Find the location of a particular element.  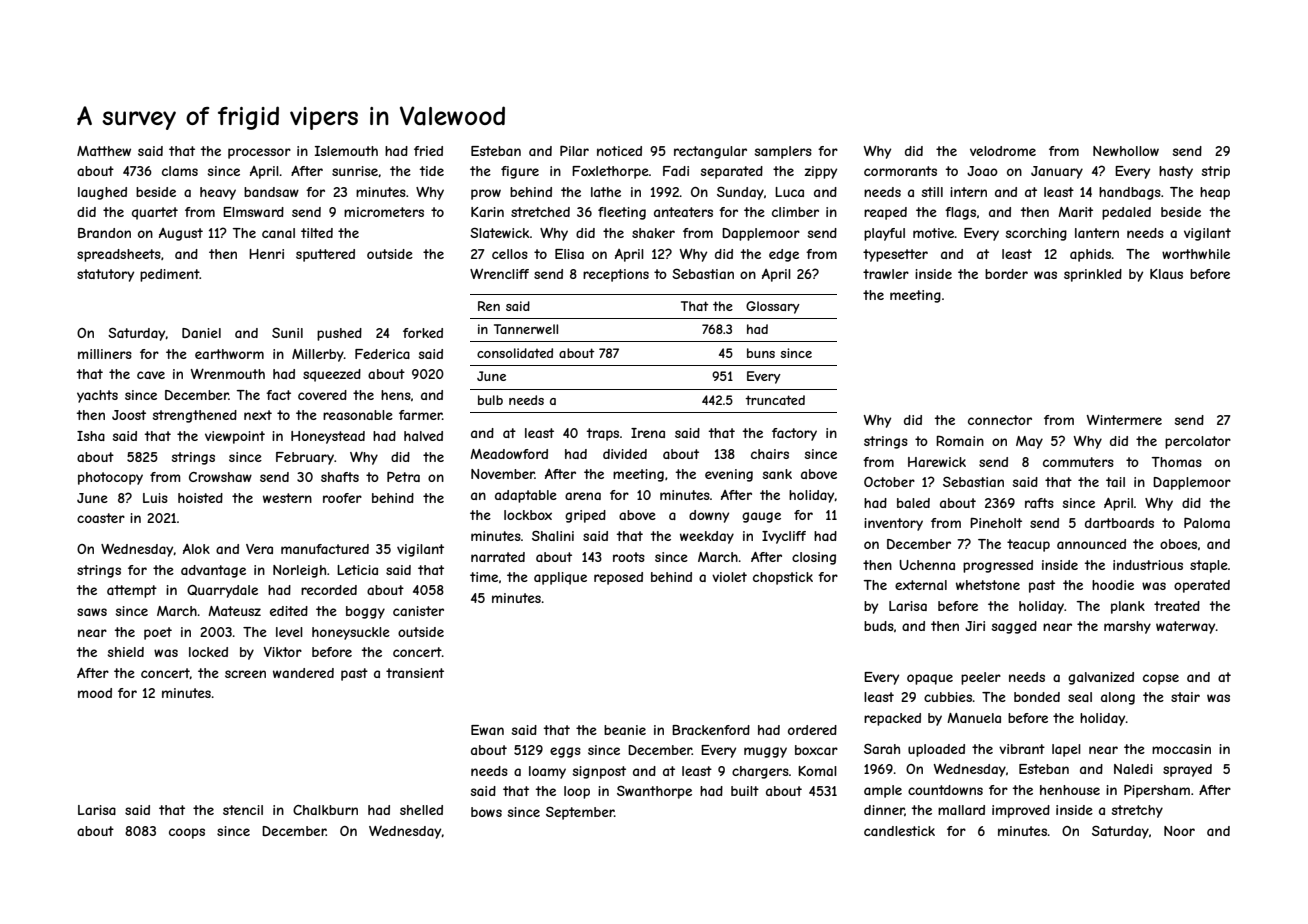

divided is located at coordinates (625, 454).
